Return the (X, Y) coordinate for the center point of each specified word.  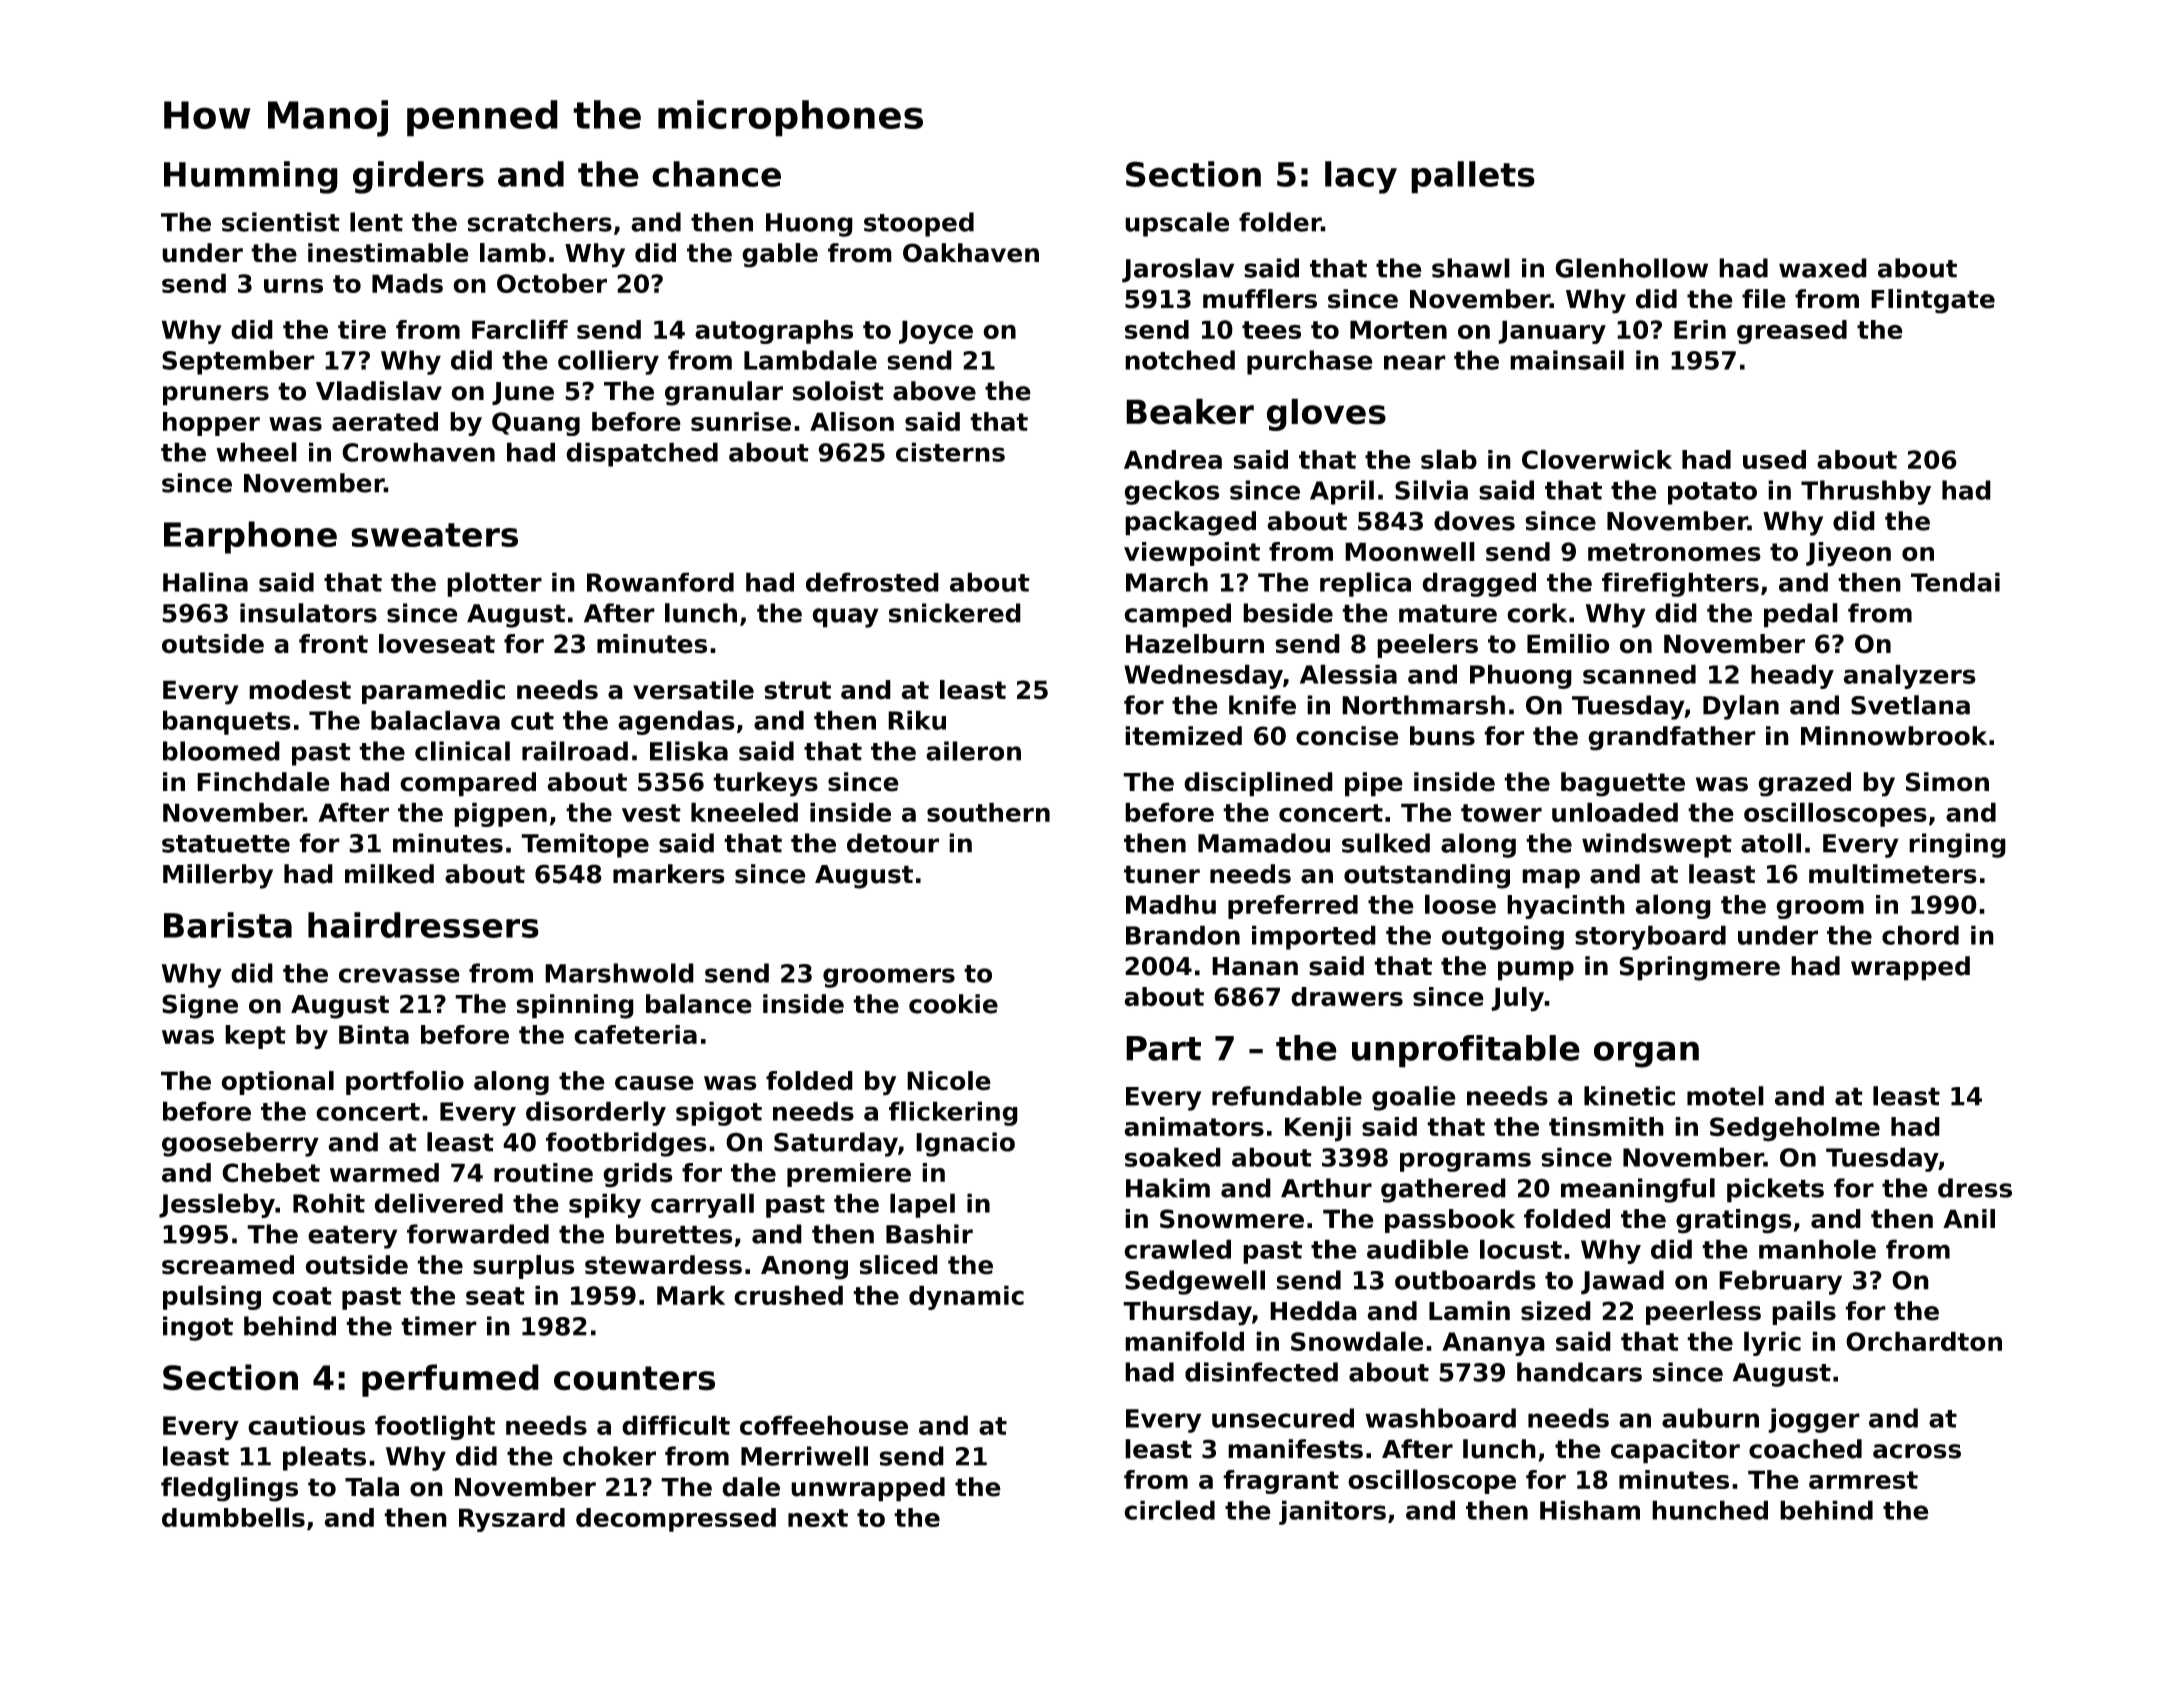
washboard (1440, 1418)
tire (362, 329)
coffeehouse (824, 1425)
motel (1725, 1096)
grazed (1804, 784)
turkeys (765, 784)
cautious (306, 1425)
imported (1314, 937)
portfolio (405, 1083)
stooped (919, 224)
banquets (227, 722)
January (1552, 332)
